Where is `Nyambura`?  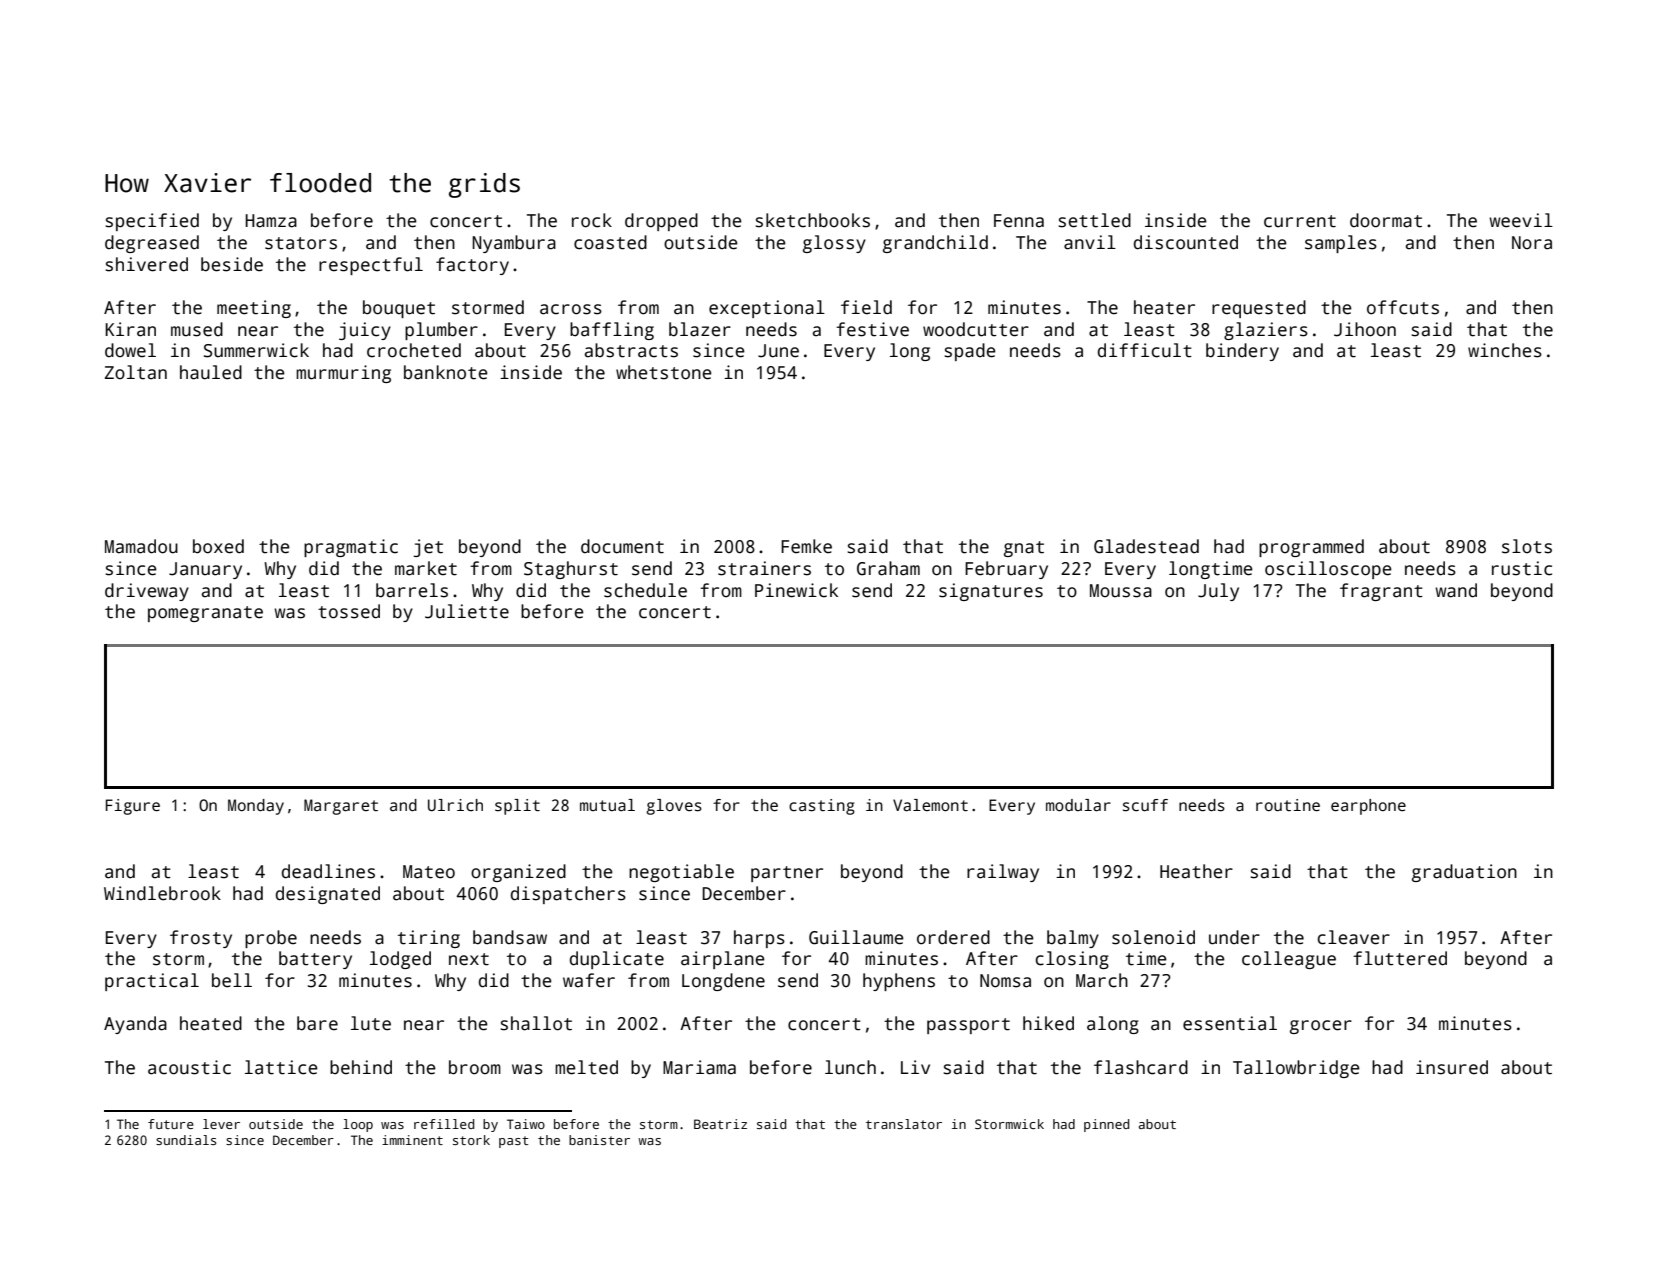 Nyambura is located at coordinates (514, 244).
